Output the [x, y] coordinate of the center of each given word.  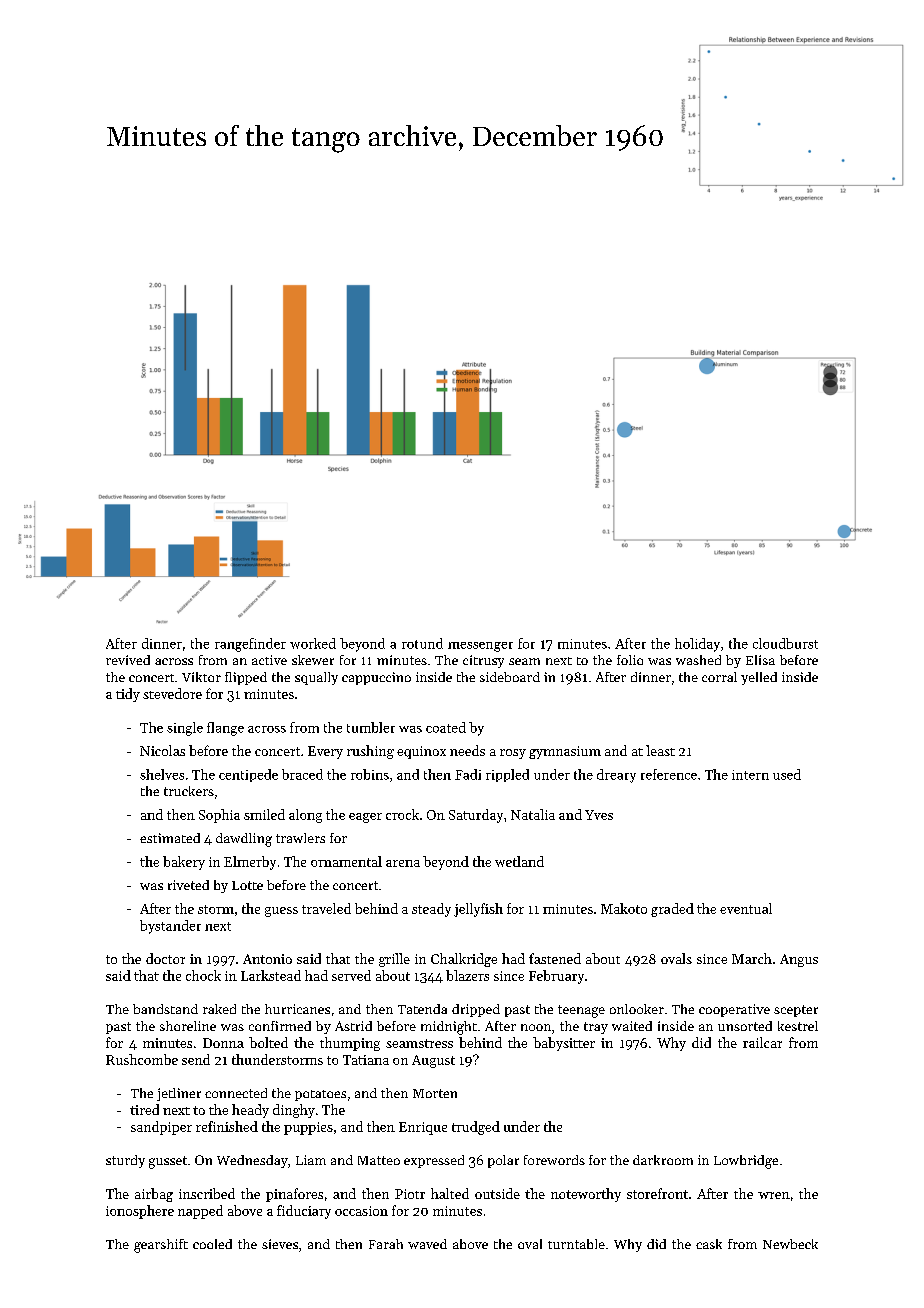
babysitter [564, 1044]
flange [225, 729]
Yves [599, 815]
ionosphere [140, 1212]
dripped [476, 1010]
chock [203, 975]
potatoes [320, 1095]
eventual [746, 908]
